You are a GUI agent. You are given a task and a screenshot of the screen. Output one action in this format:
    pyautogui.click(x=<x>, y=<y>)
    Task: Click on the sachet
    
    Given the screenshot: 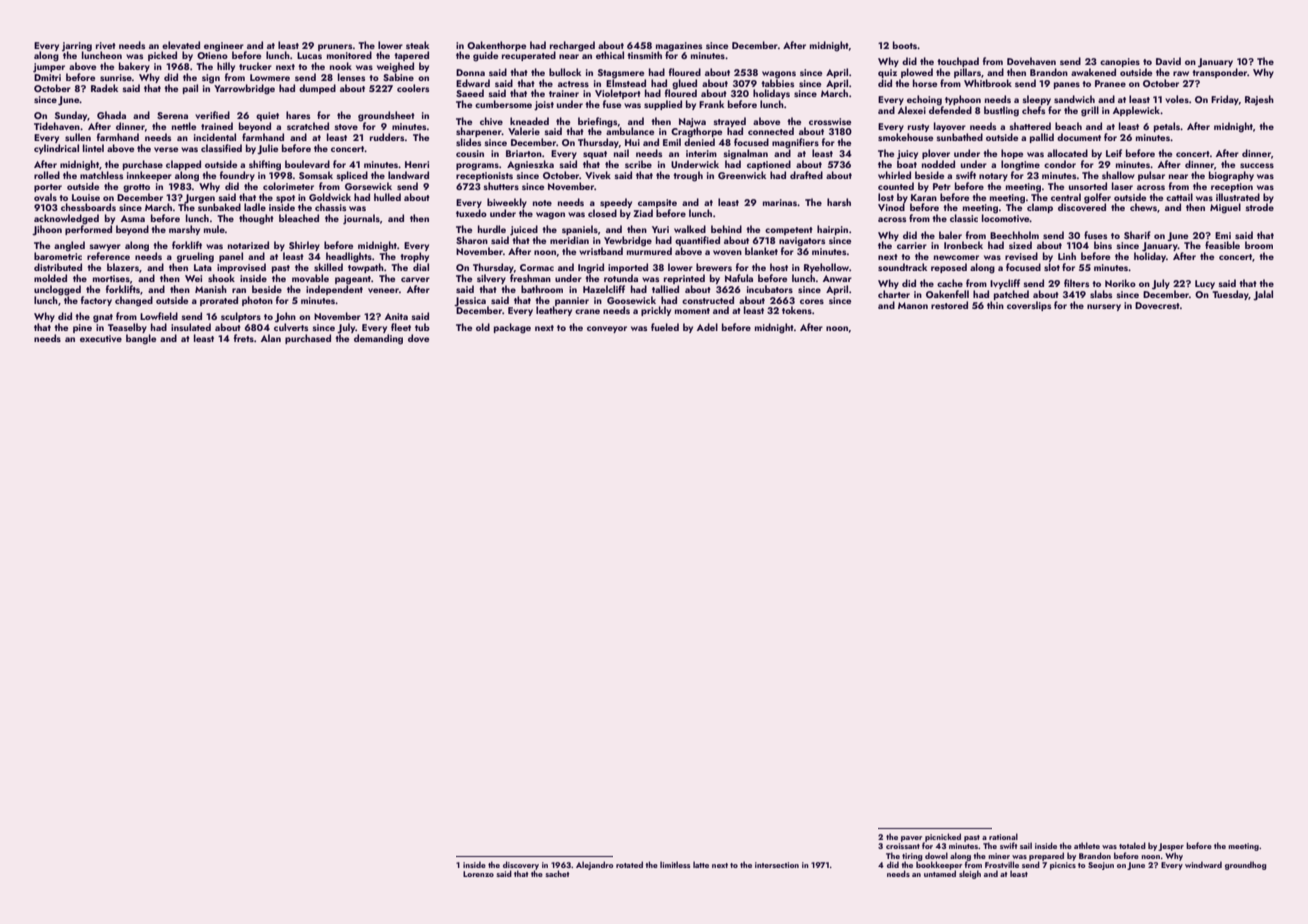 What is the action you would take?
    pyautogui.click(x=557, y=873)
